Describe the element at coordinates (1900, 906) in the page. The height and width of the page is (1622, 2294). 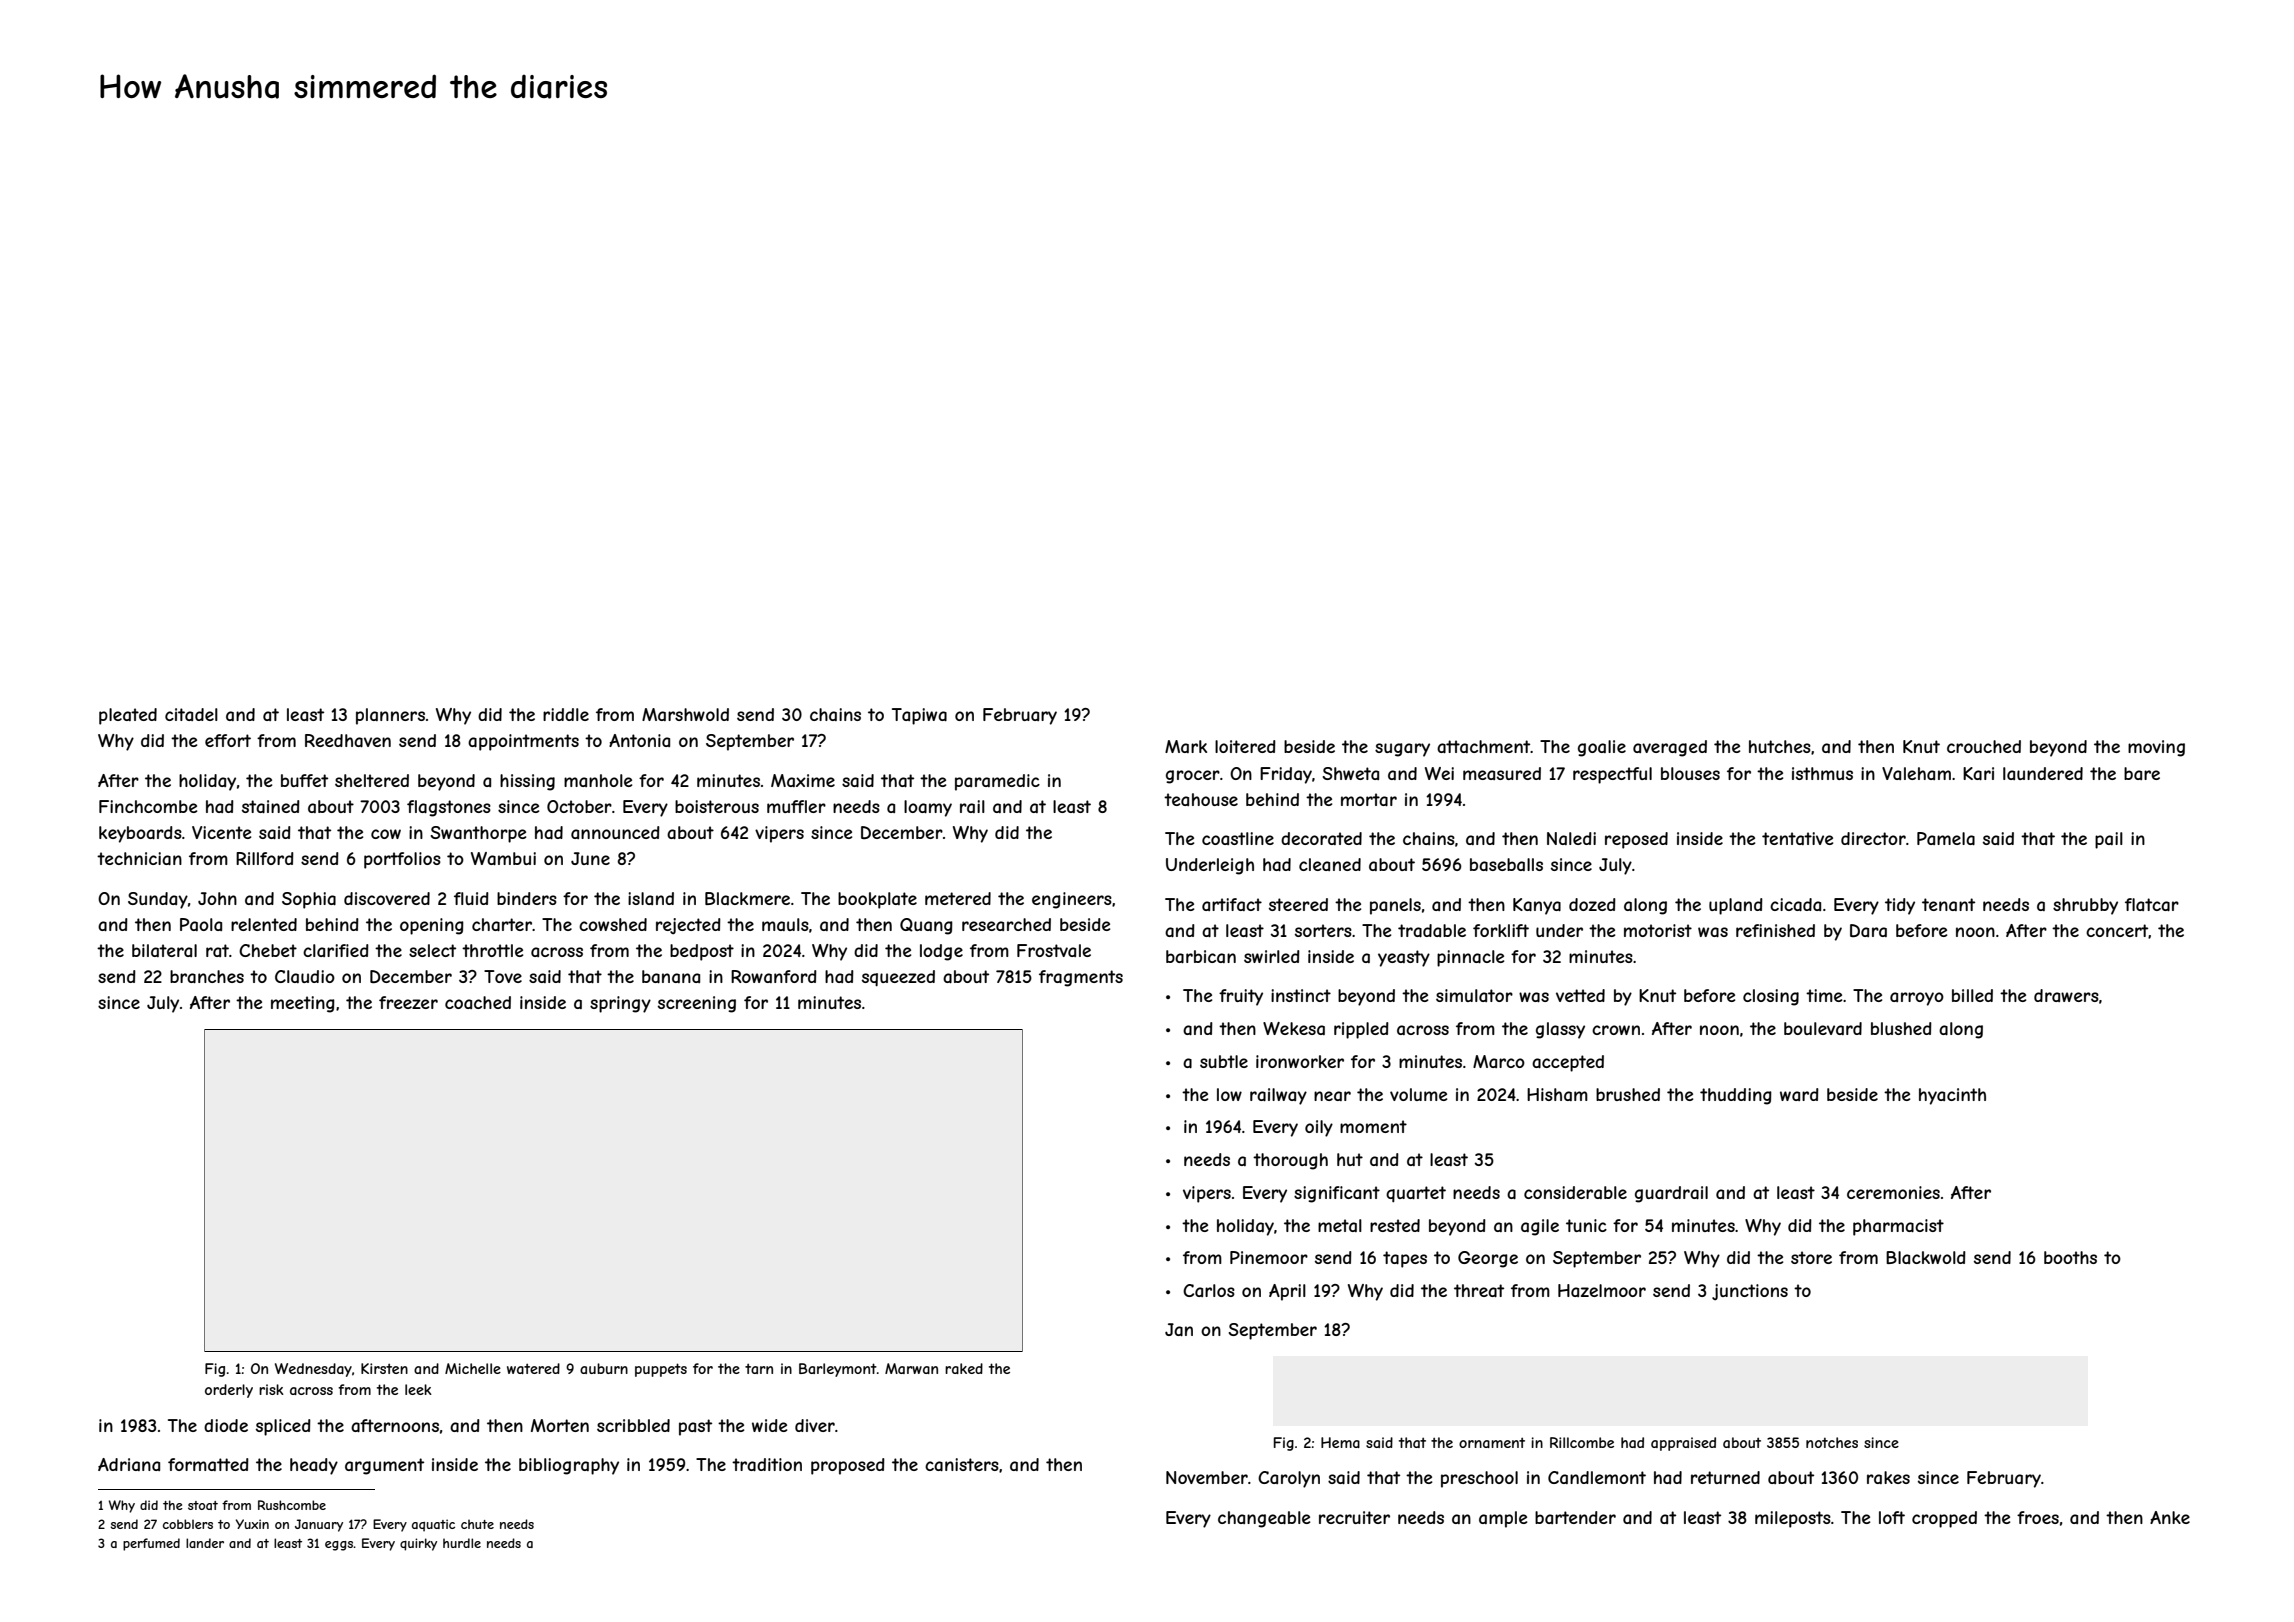
I see `tidy` at that location.
